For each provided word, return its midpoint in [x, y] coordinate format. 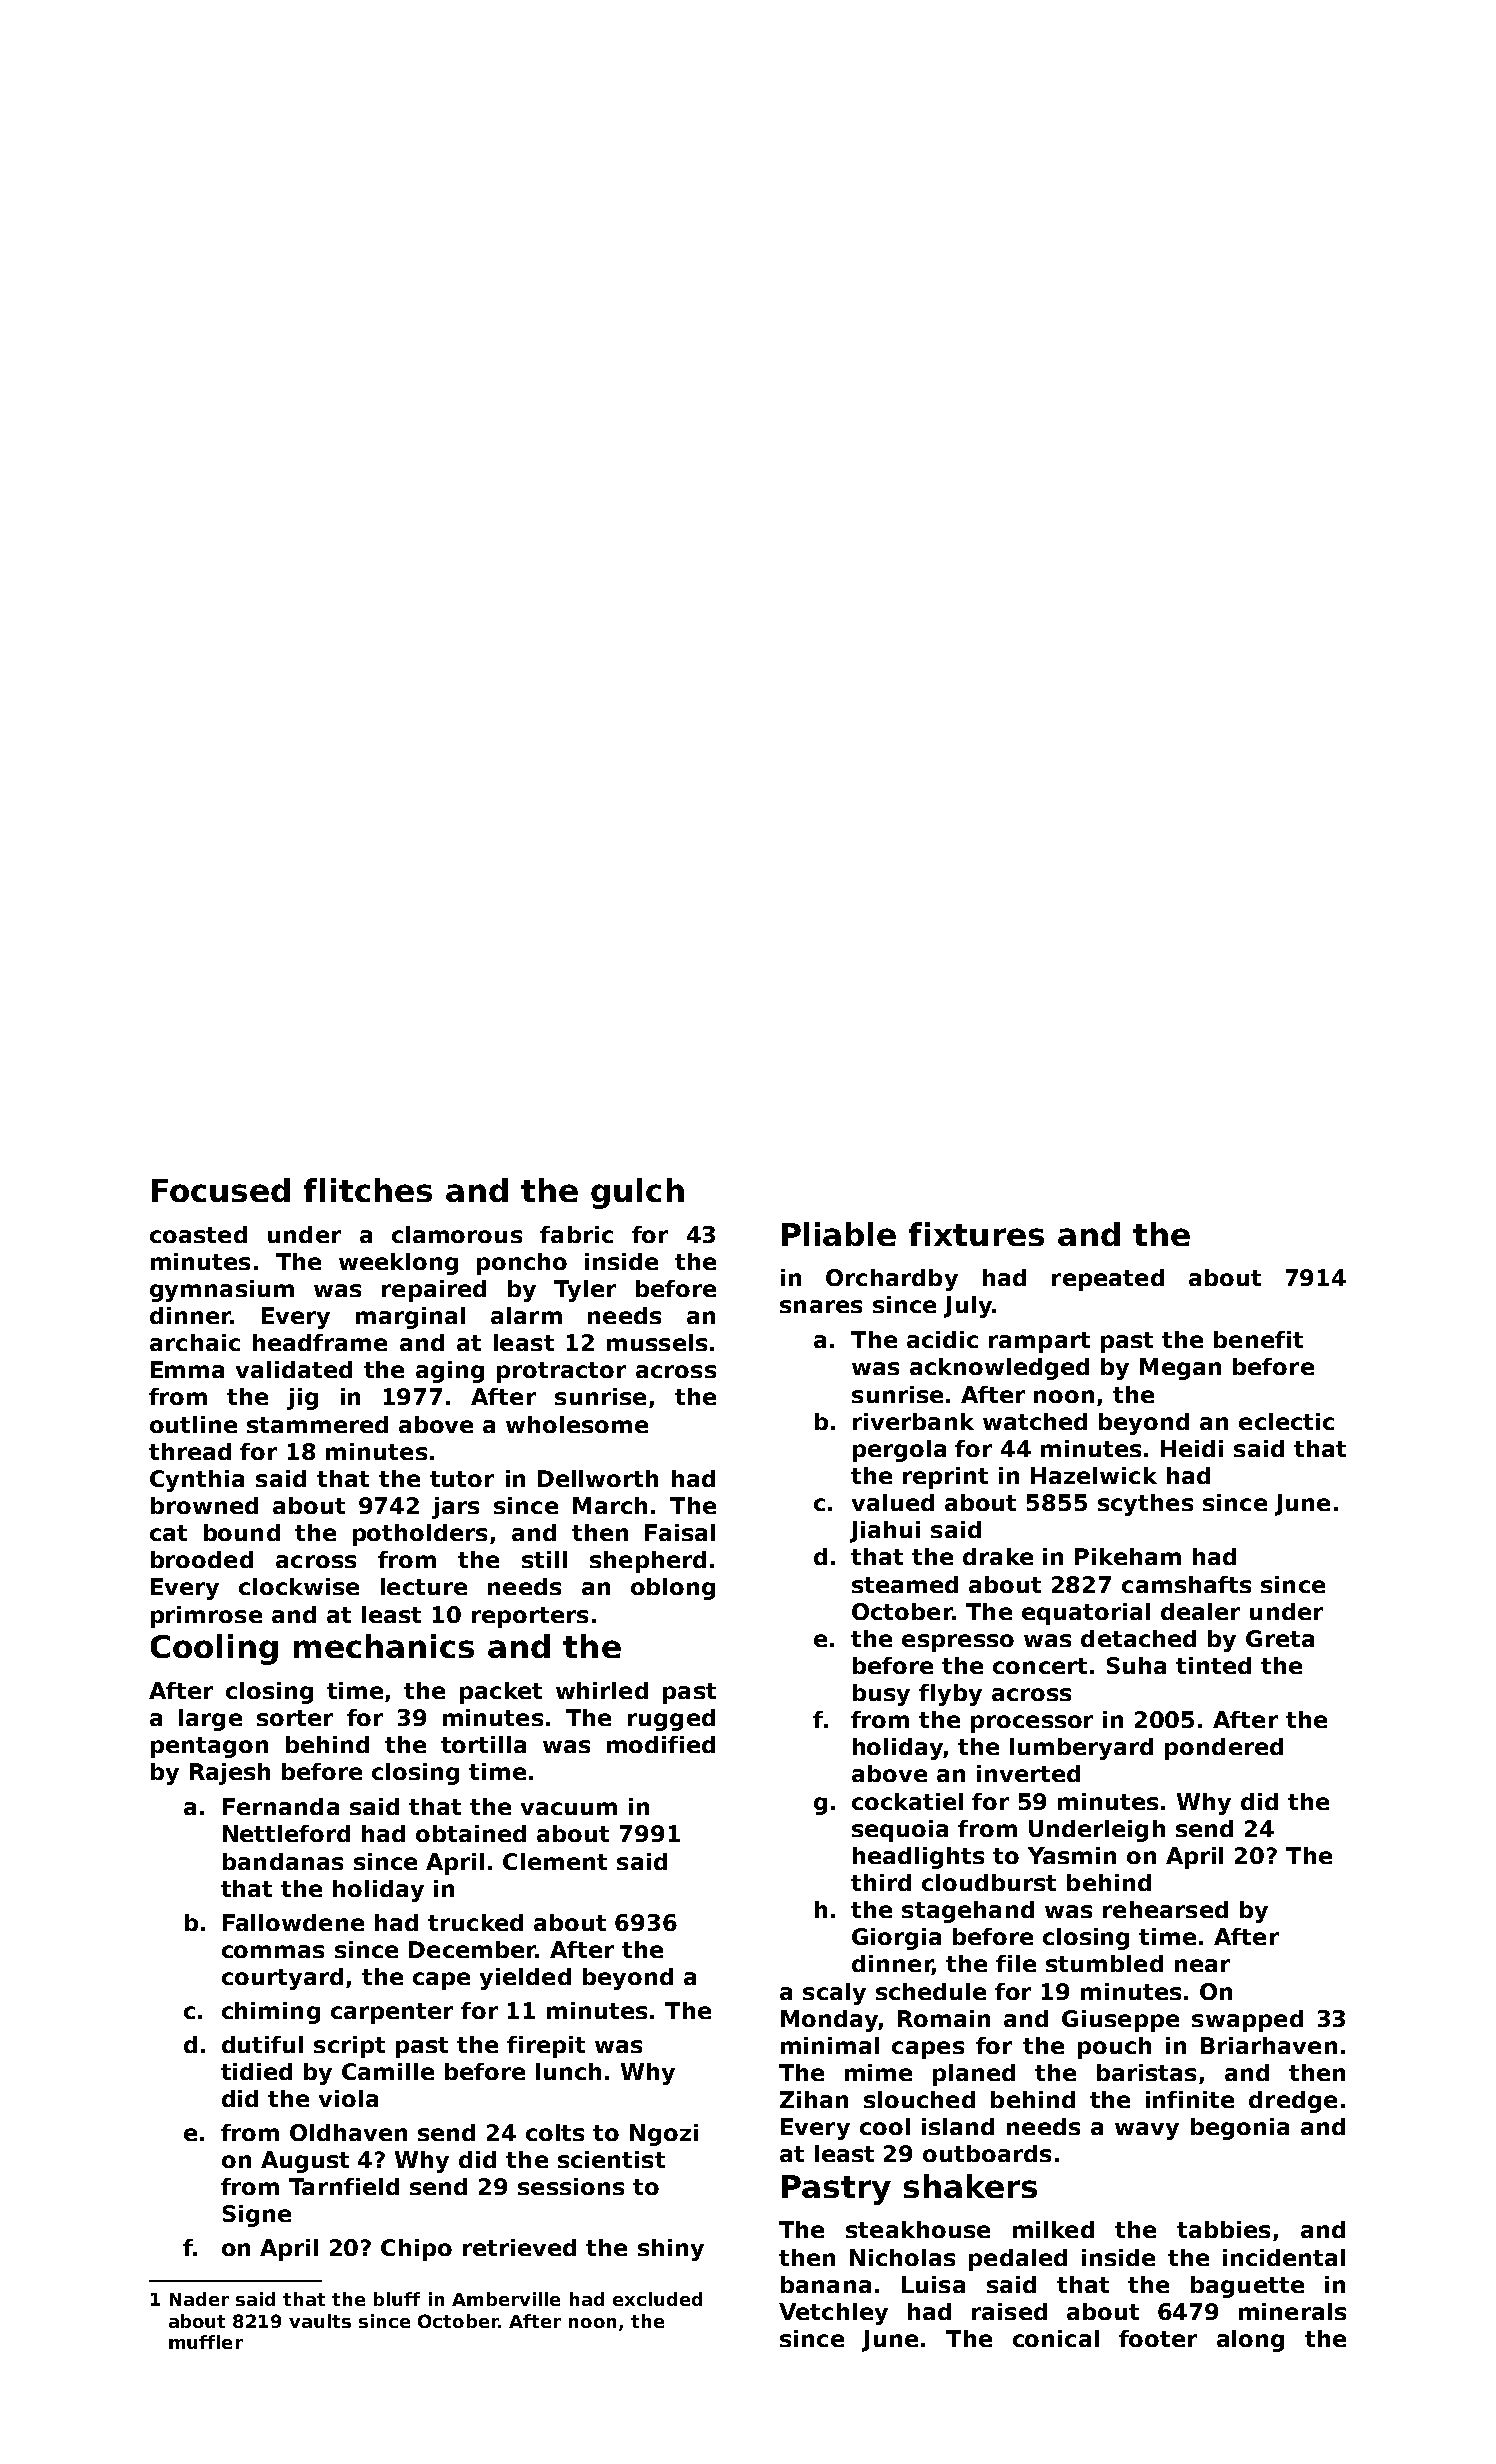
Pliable [839, 1234]
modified [661, 1744]
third [881, 1882]
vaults [320, 2321]
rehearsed [1165, 1909]
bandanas [283, 1861]
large [210, 1720]
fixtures [976, 1234]
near [1202, 1965]
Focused [221, 1190]
